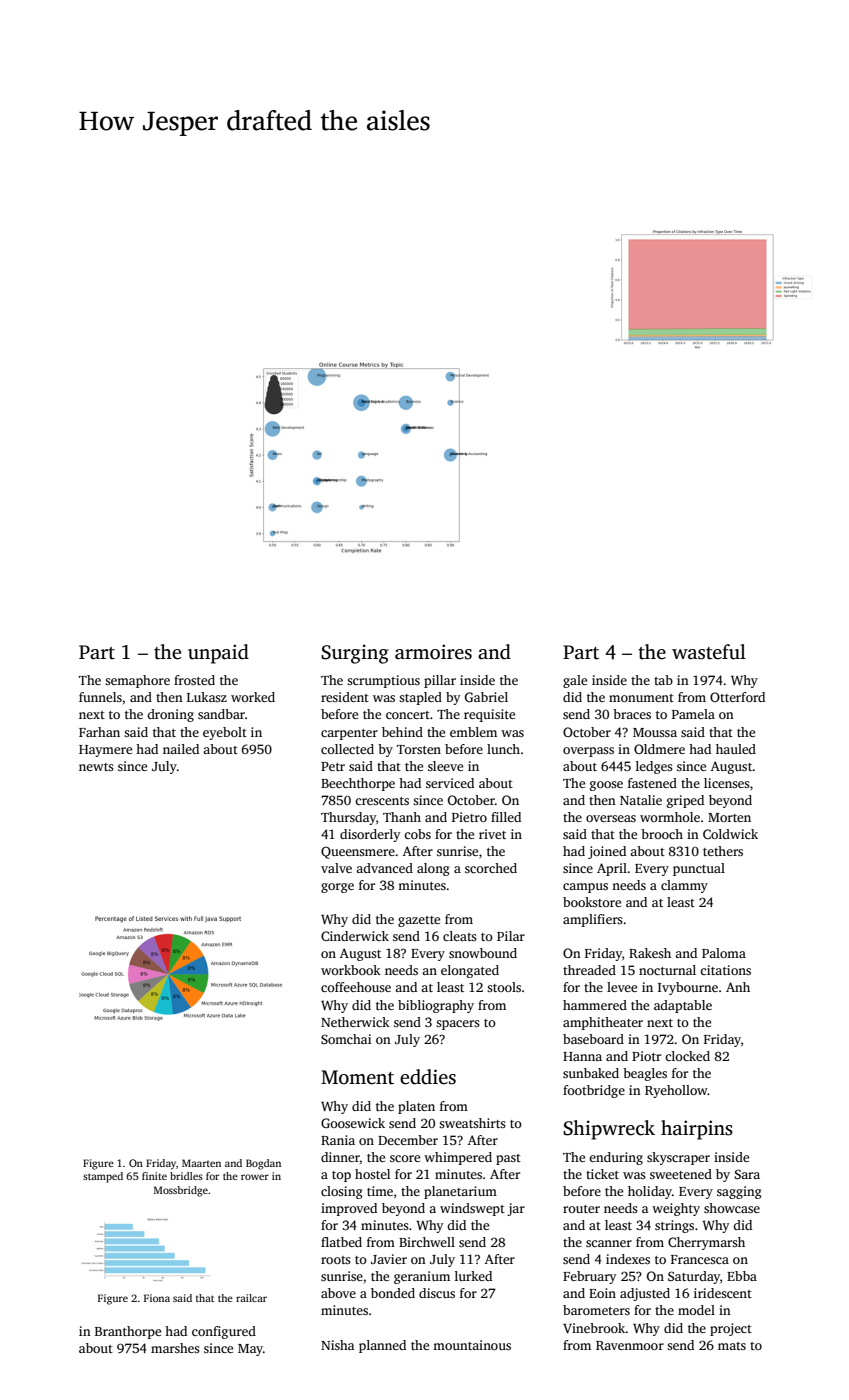 This page has height=1400, width=849. Describe the element at coordinates (346, 1039) in the page. I see `Somchai` at that location.
